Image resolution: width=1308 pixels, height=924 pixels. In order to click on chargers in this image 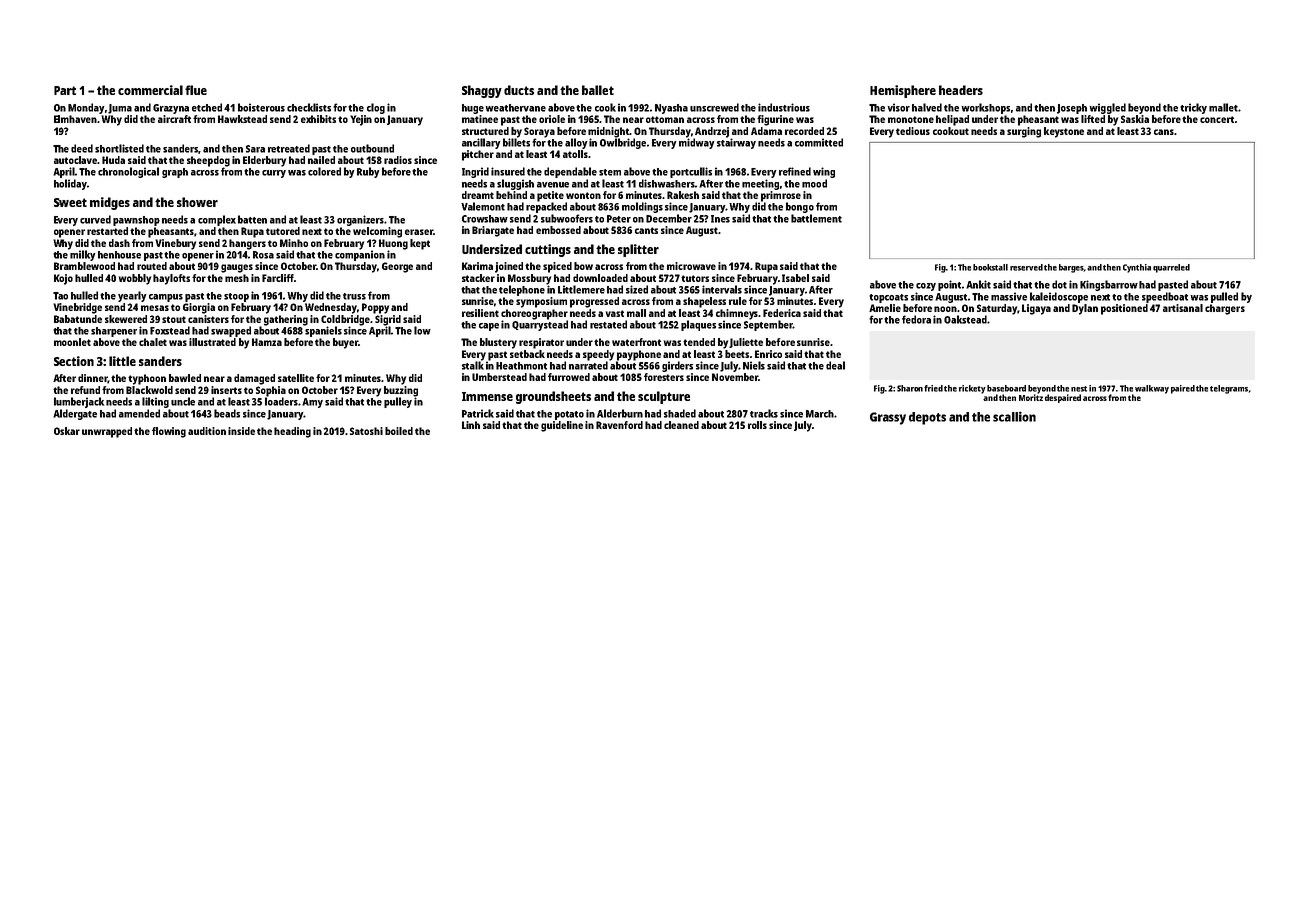, I will do `click(1225, 309)`.
